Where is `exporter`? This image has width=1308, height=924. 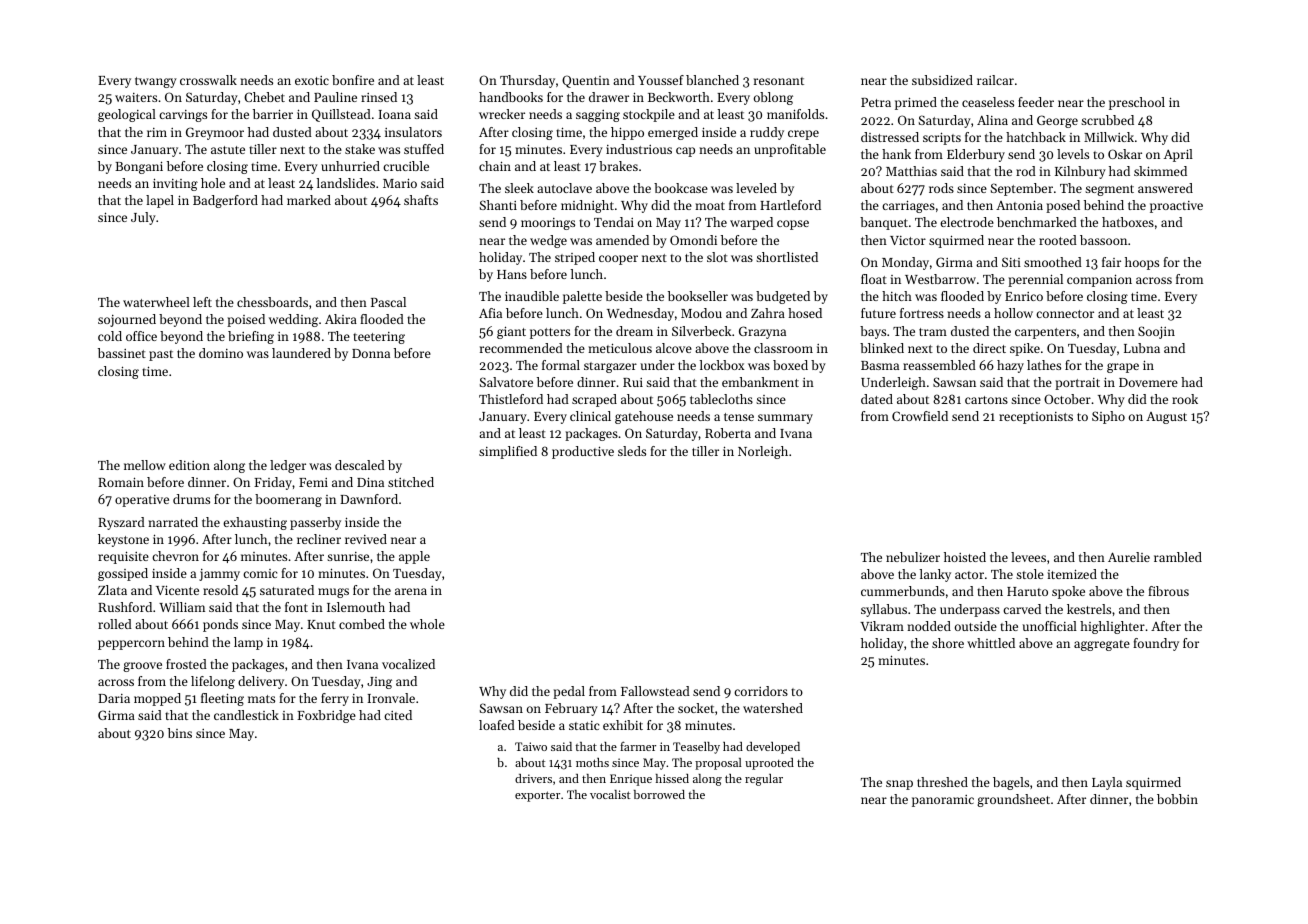
exporter is located at coordinates (537, 796).
